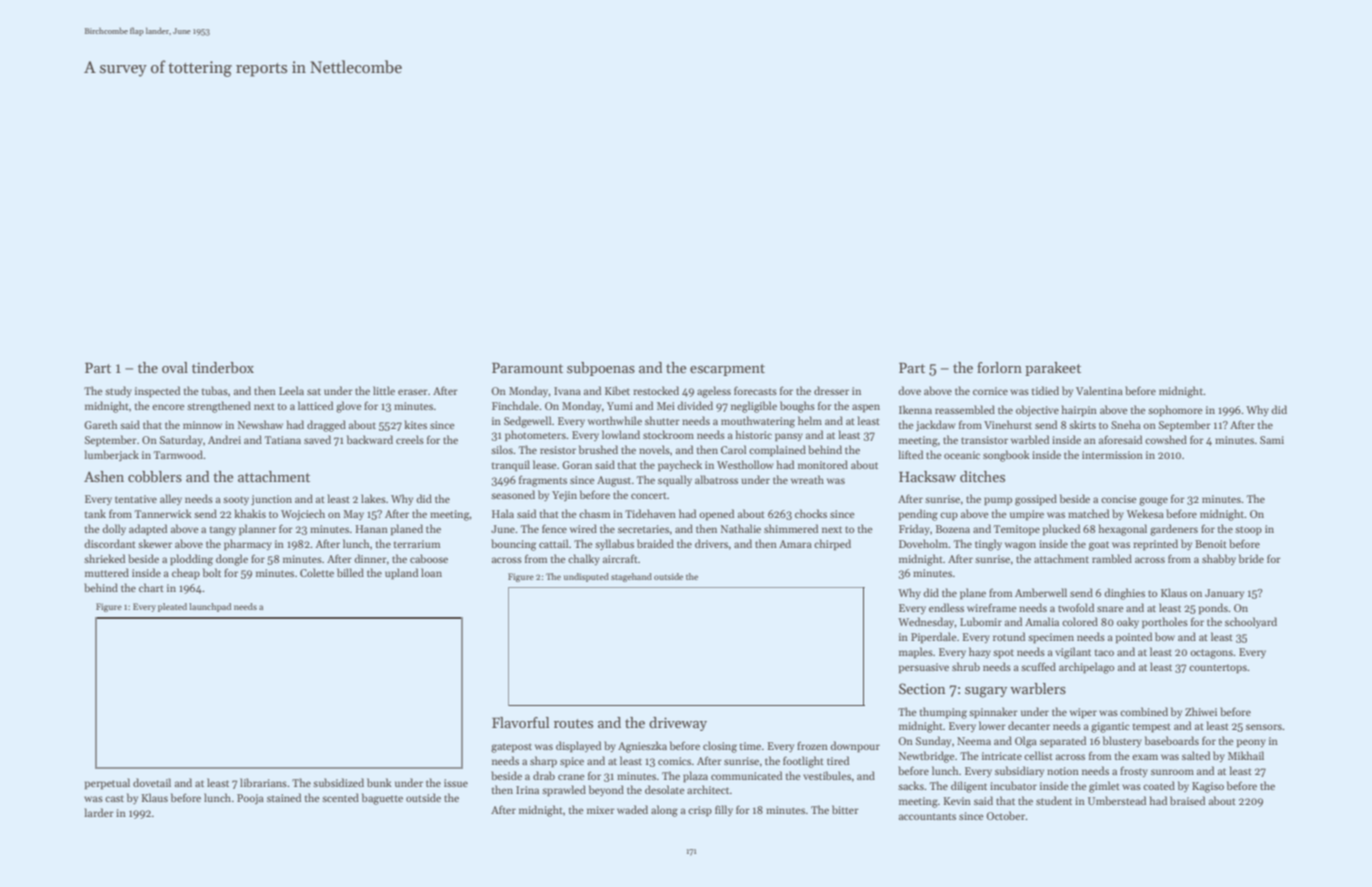 This document has height=887, width=1372. What do you see at coordinates (99, 812) in the document?
I see `larder` at bounding box center [99, 812].
